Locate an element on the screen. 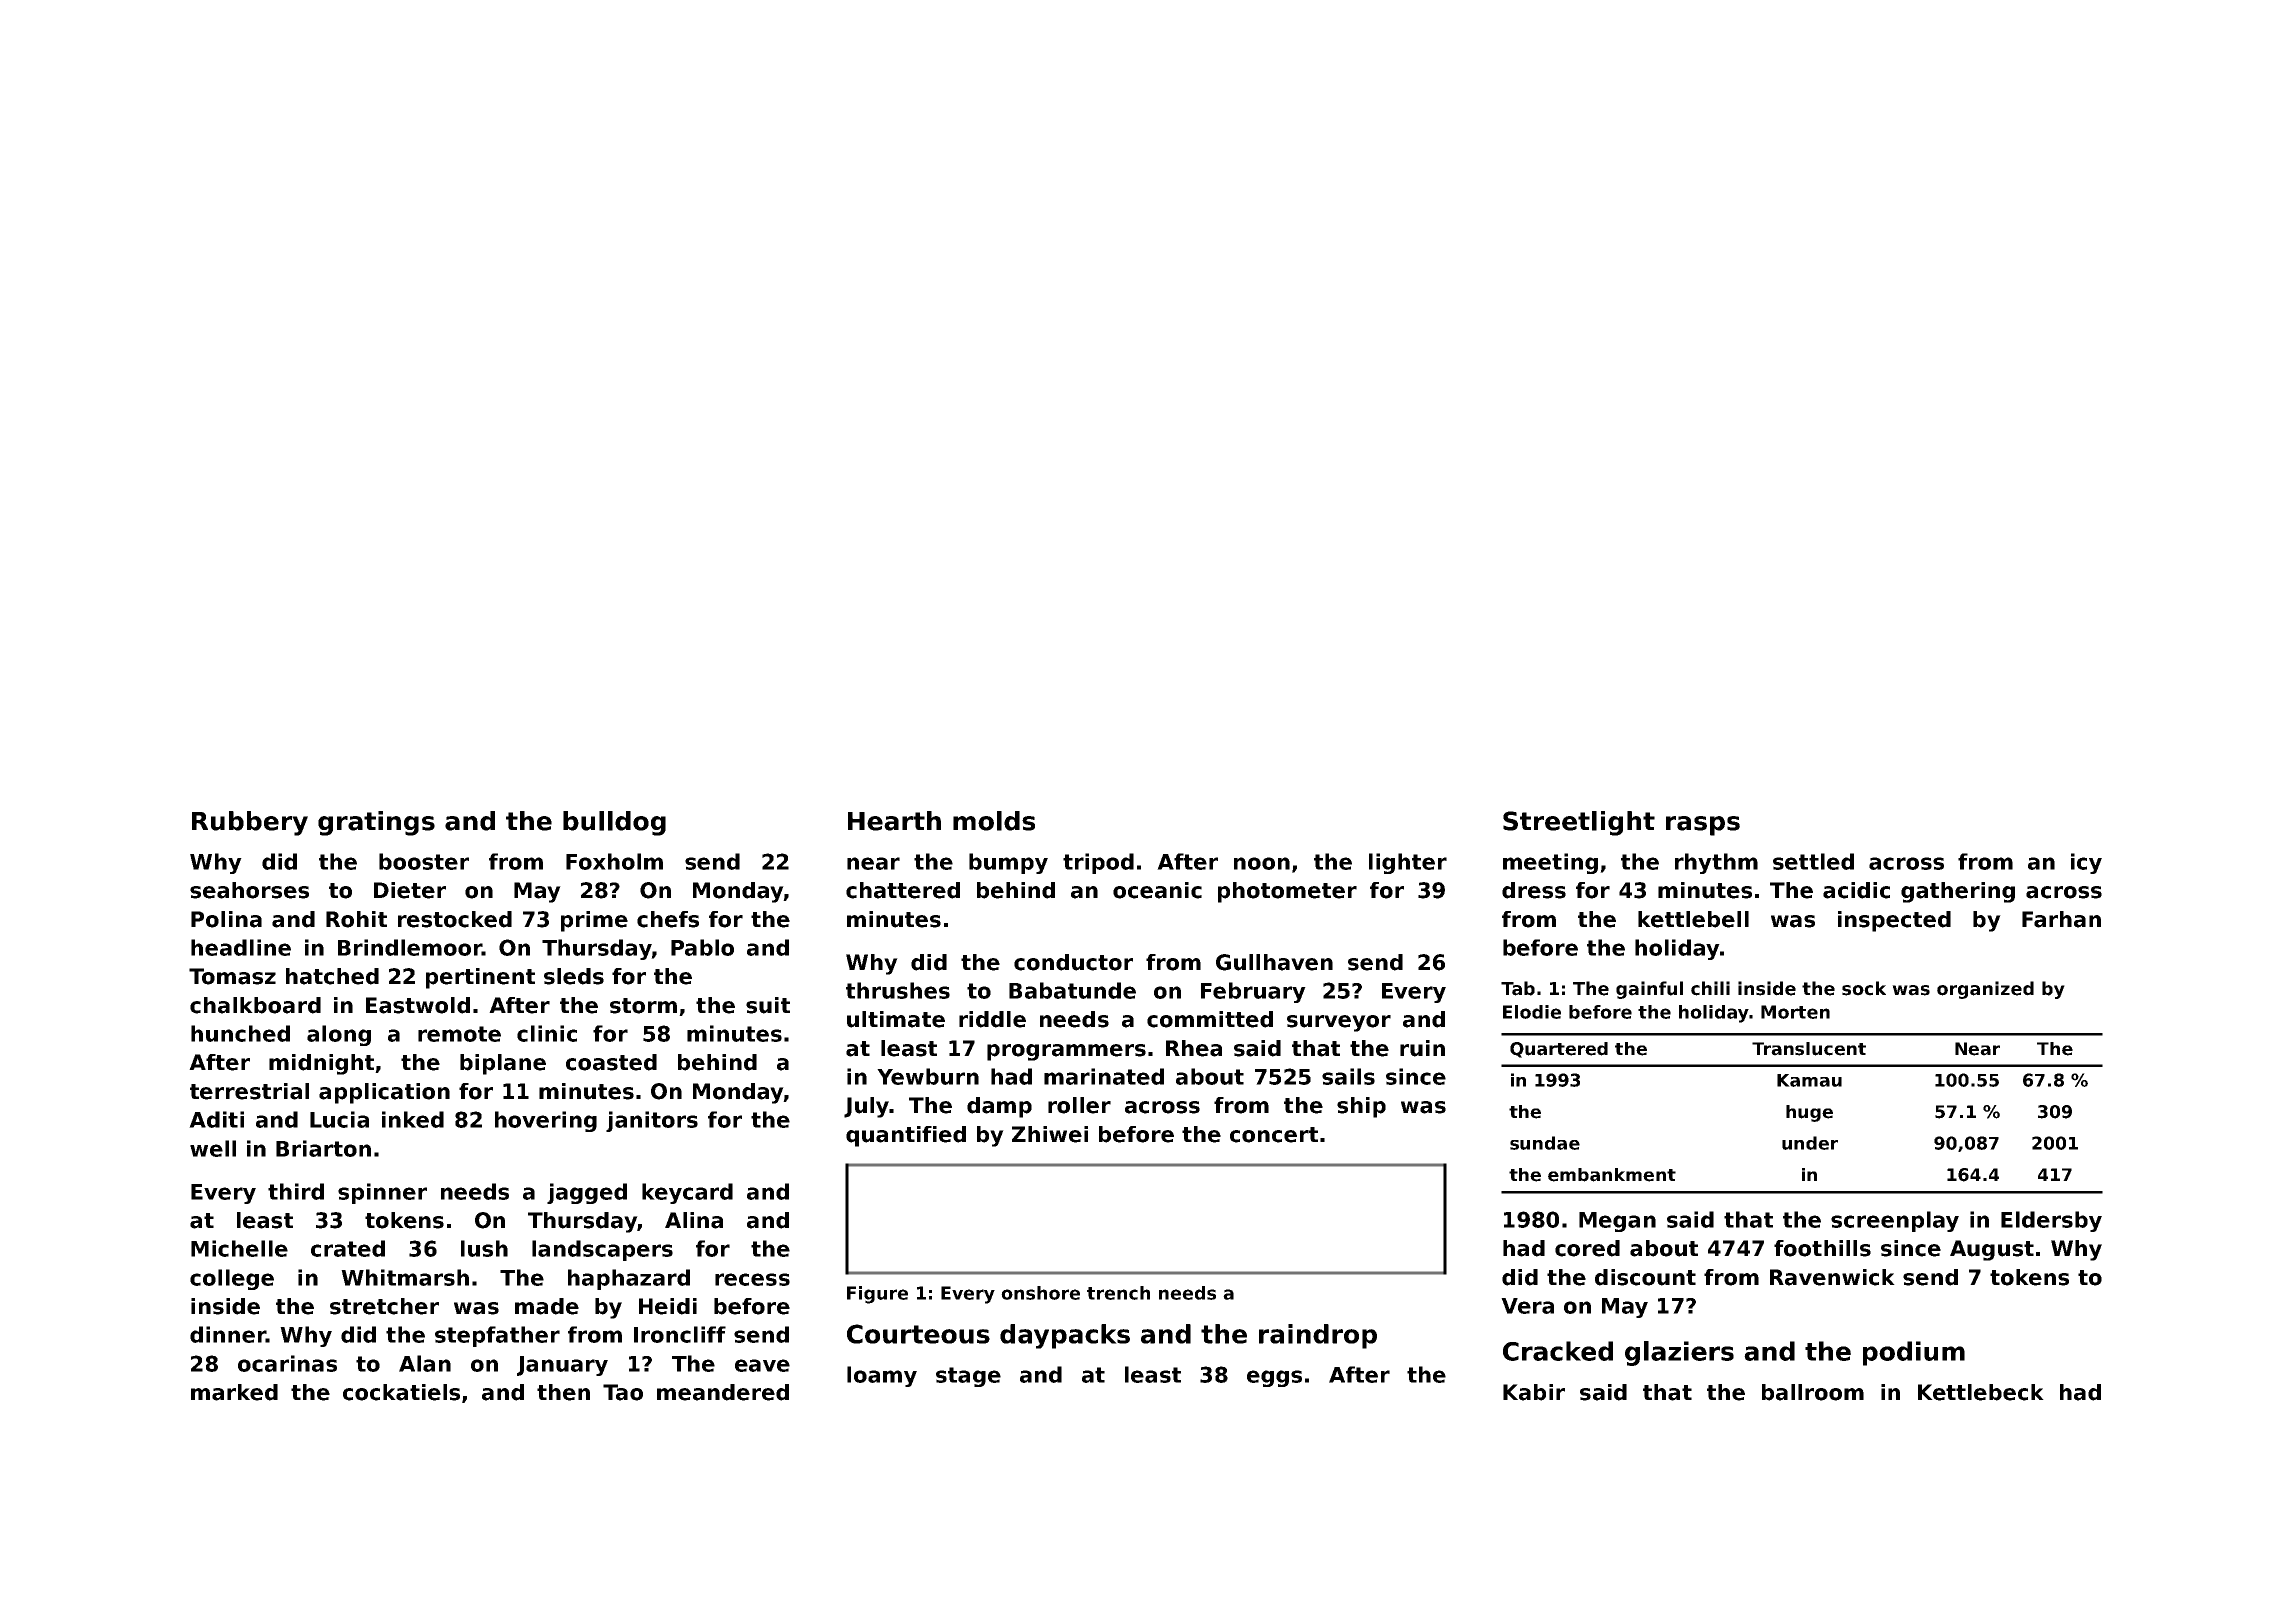  bulldog is located at coordinates (614, 823).
